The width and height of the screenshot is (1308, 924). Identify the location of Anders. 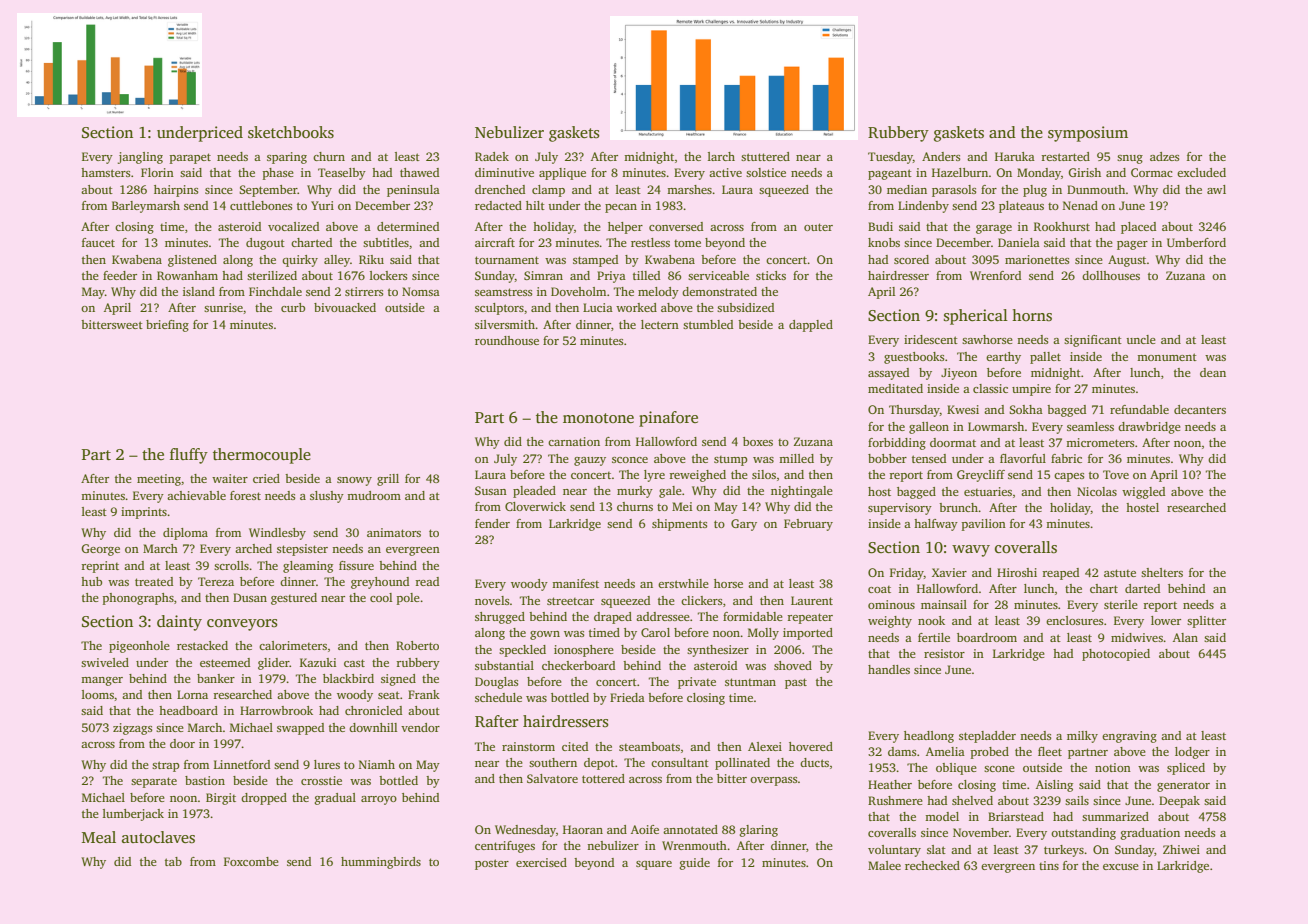
(941, 156).
